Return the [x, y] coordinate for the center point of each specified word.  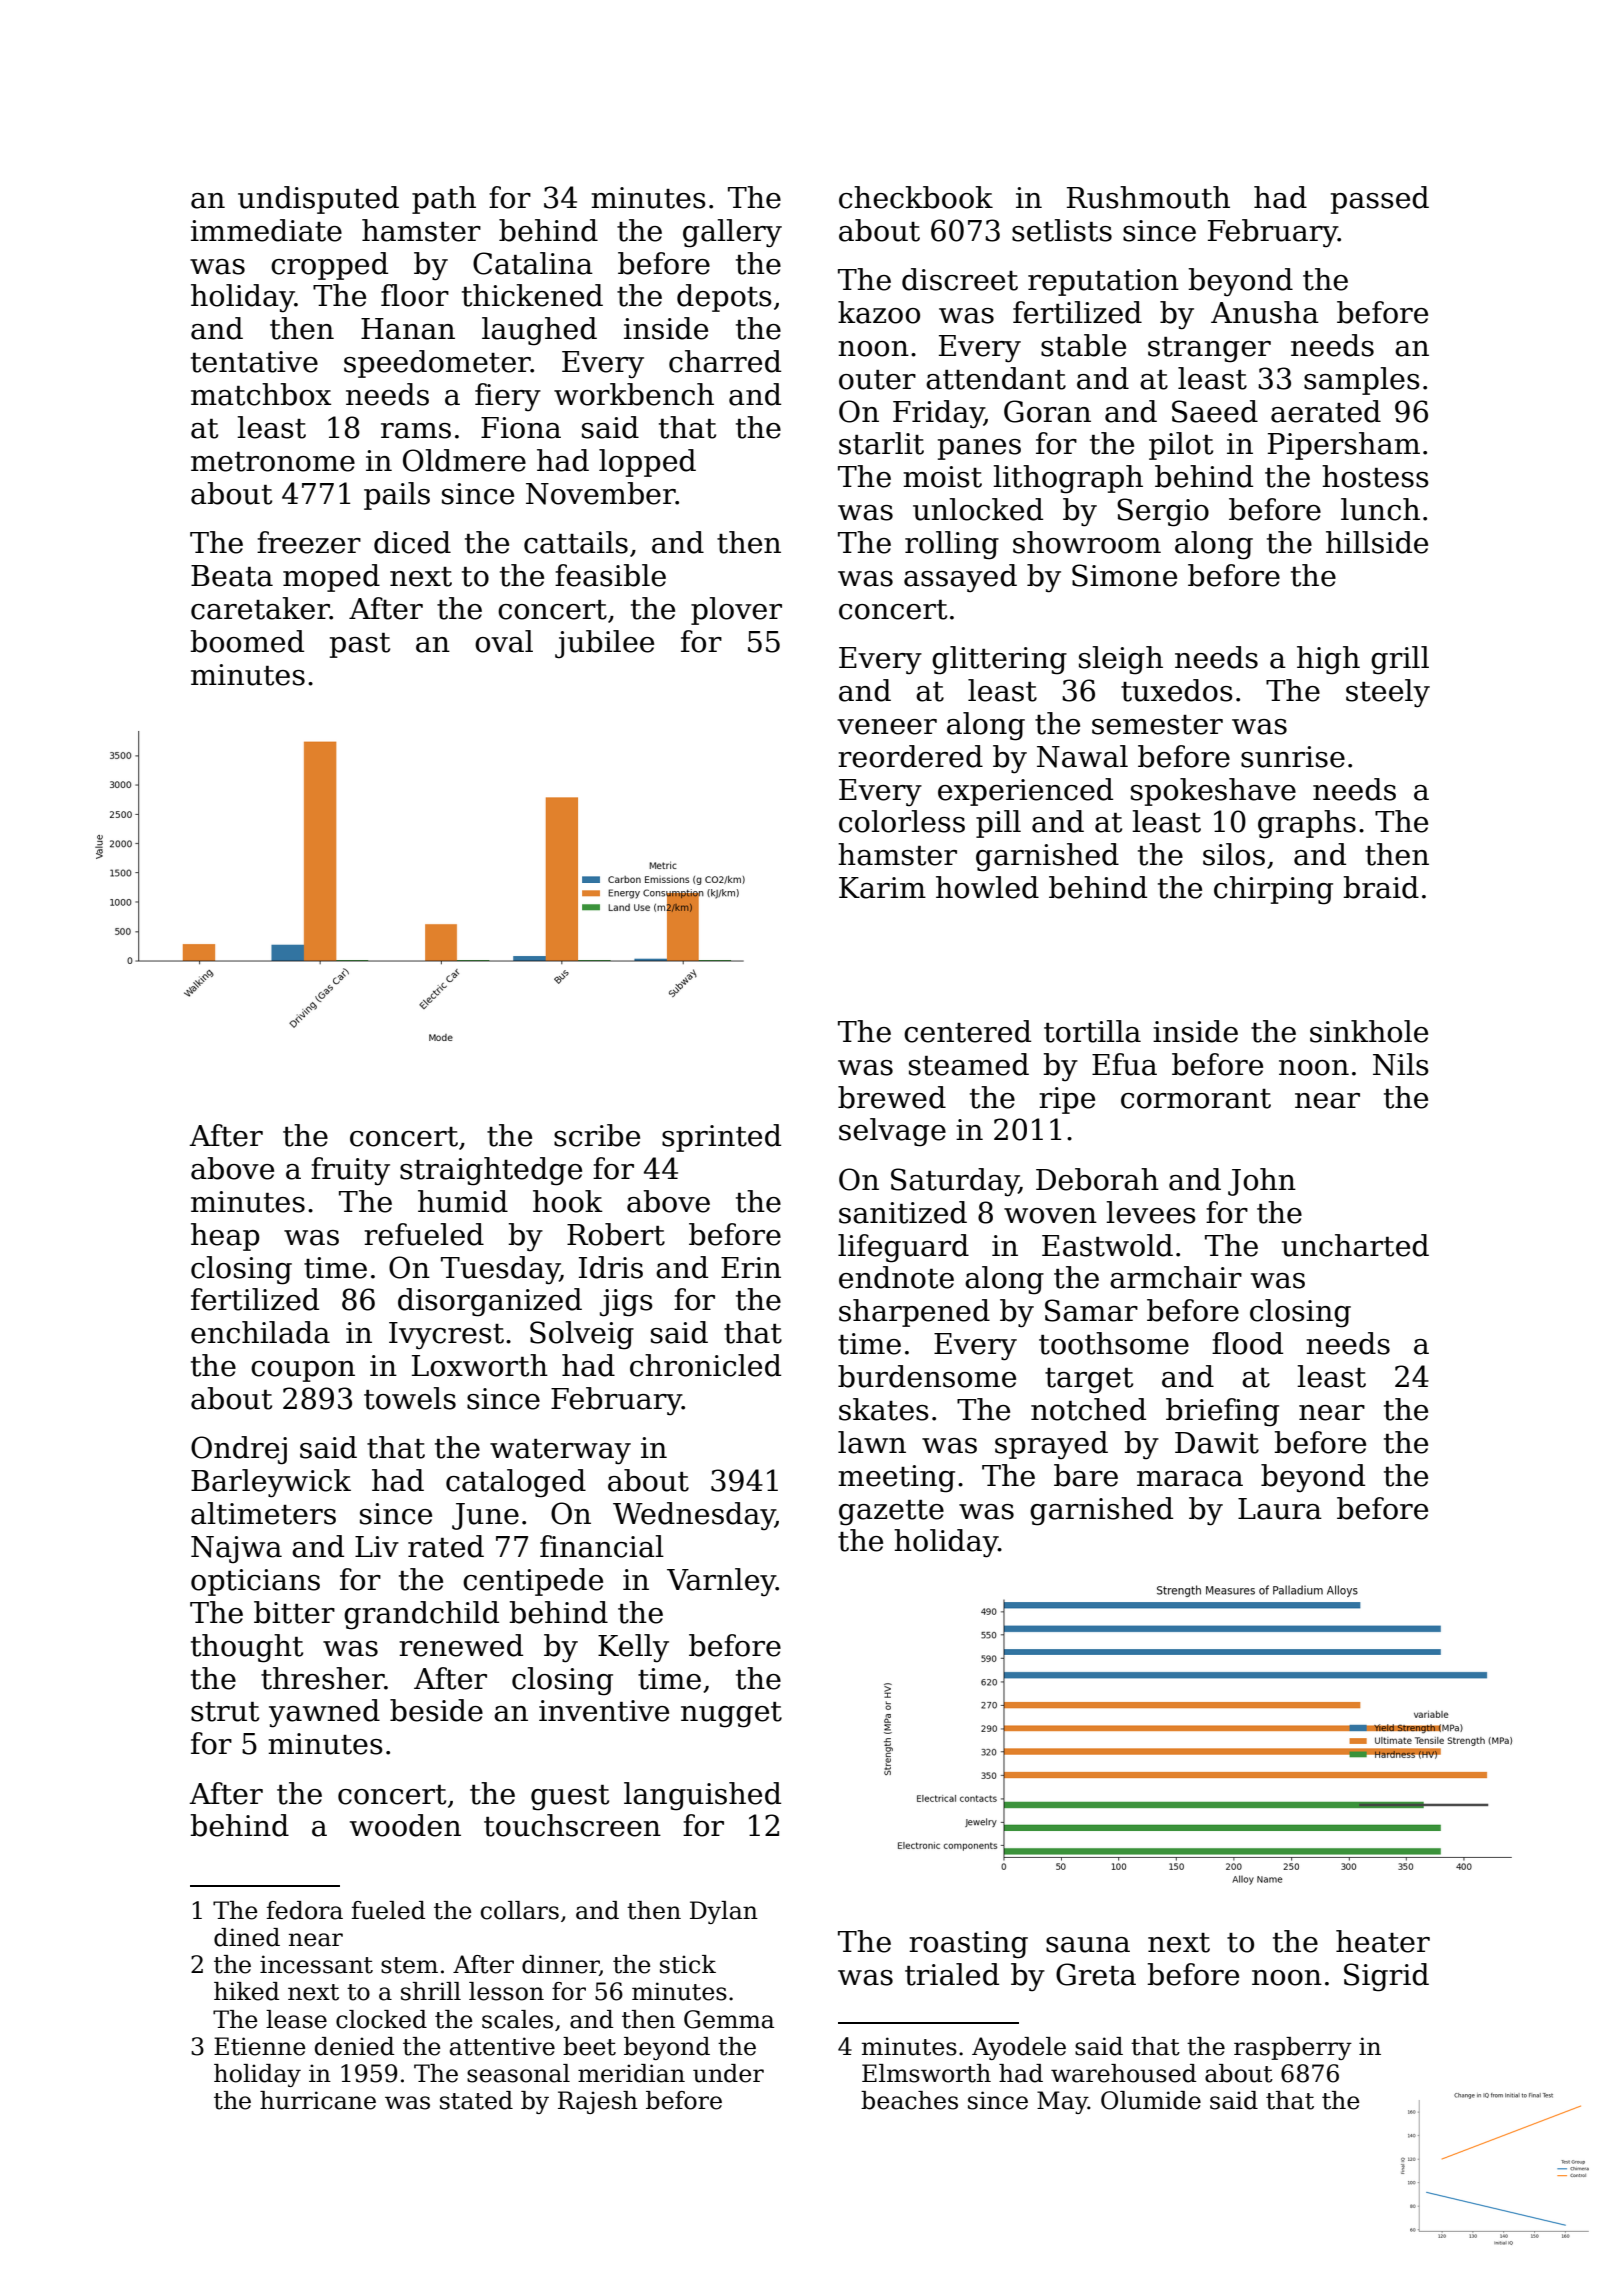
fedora [305, 1910]
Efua [1124, 1064]
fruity [350, 1171]
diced [412, 542]
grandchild [421, 1615]
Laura [1280, 1509]
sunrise [1293, 757]
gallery [732, 233]
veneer [887, 727]
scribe [597, 1135]
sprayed [1051, 1445]
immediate [266, 230]
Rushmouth [1148, 197]
